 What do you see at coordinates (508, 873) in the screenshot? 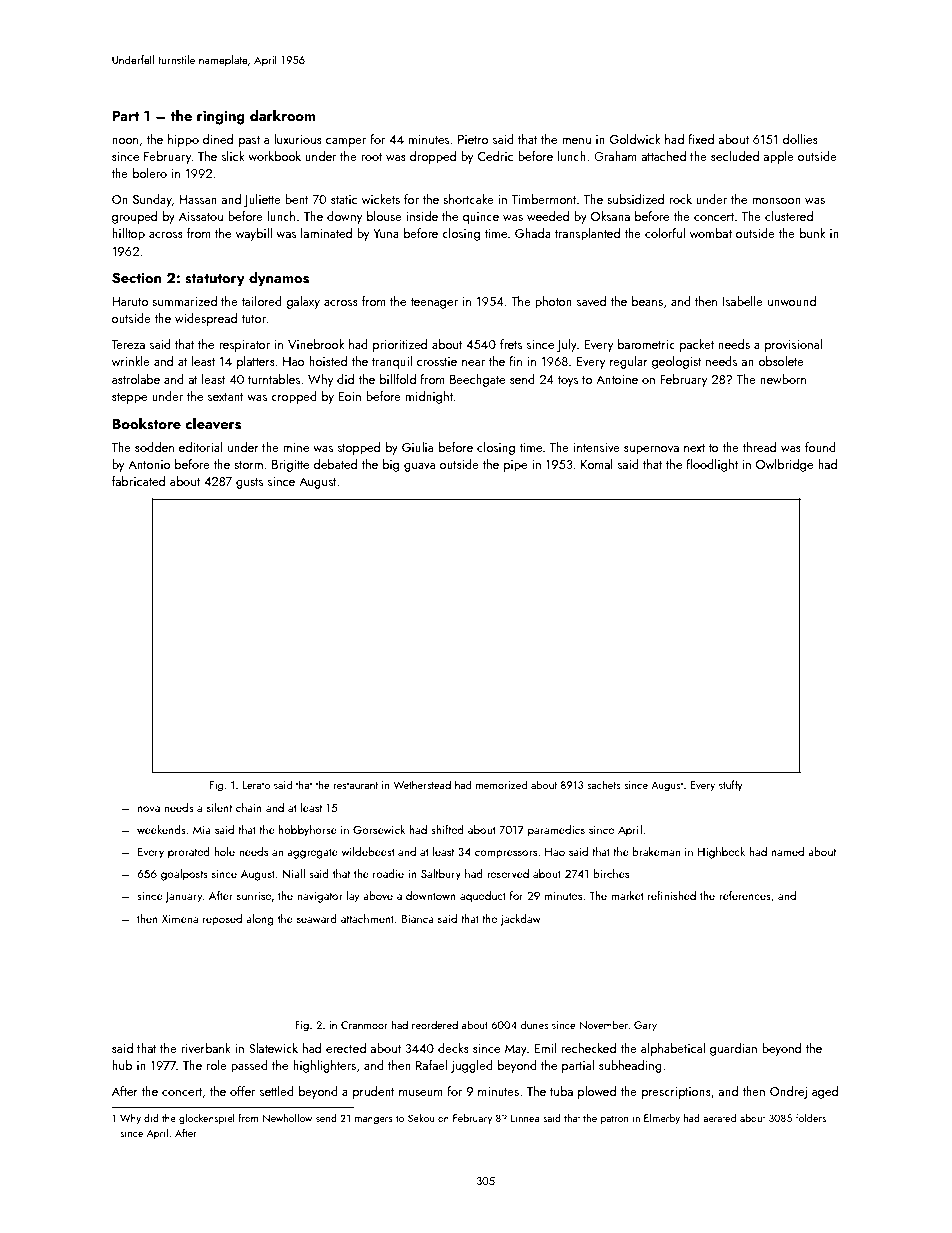
I see `reserved` at bounding box center [508, 873].
